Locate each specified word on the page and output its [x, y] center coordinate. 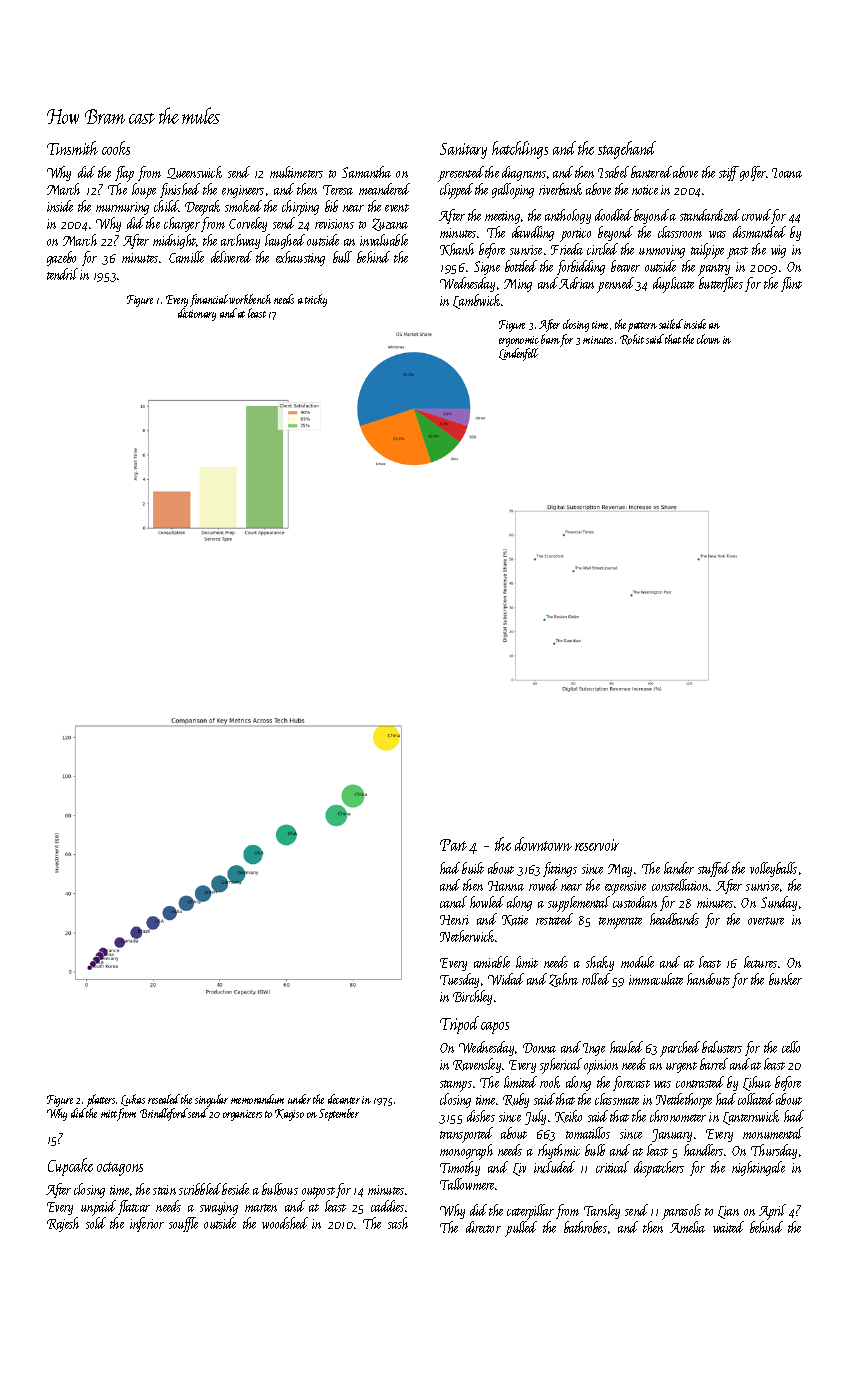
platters [101, 1100]
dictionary [197, 314]
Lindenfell [518, 354]
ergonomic [519, 341]
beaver [625, 266]
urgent [681, 1067]
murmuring [122, 208]
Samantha [366, 172]
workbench [250, 299]
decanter [344, 1099]
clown [708, 339]
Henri [454, 920]
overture [766, 921]
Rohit [632, 339]
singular [211, 1100]
